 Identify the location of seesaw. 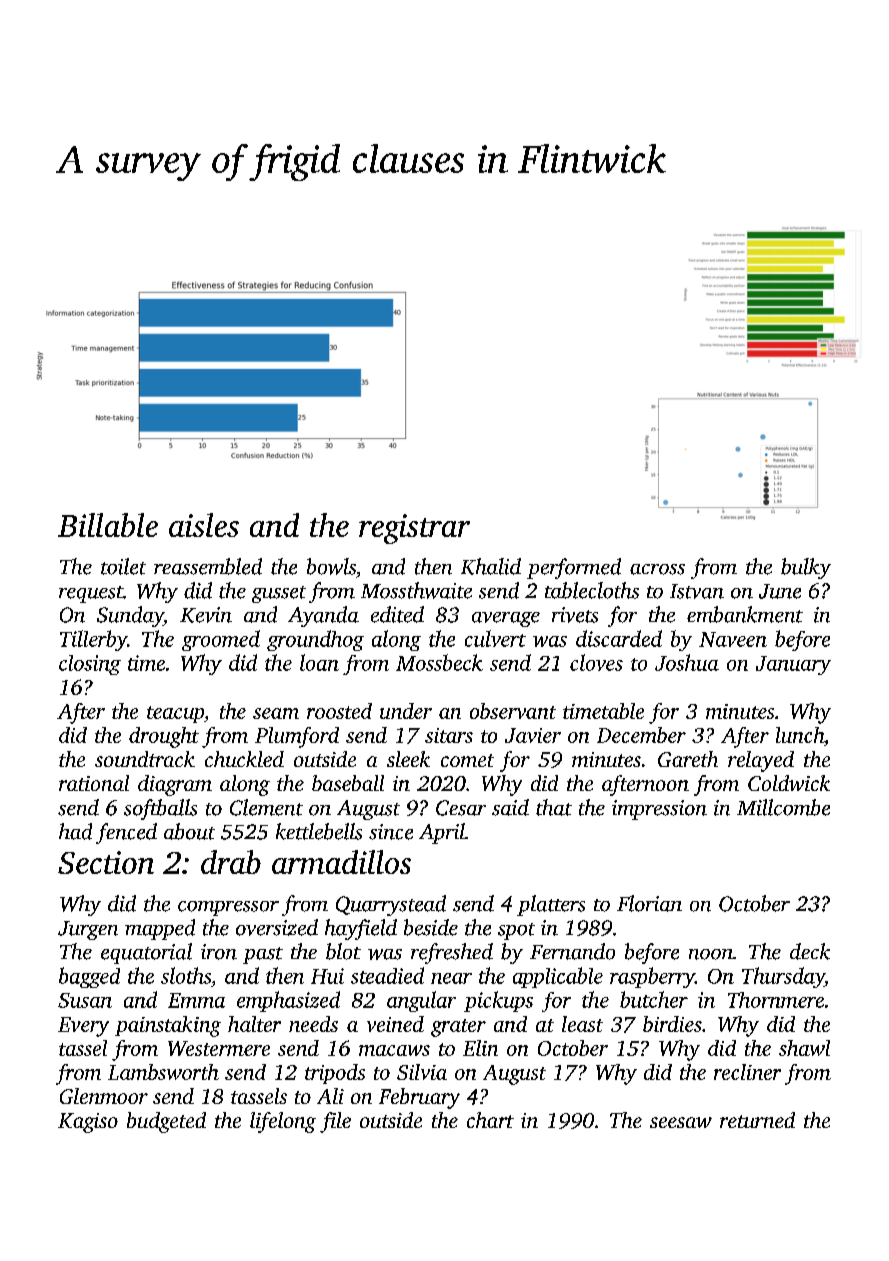
(681, 1122).
